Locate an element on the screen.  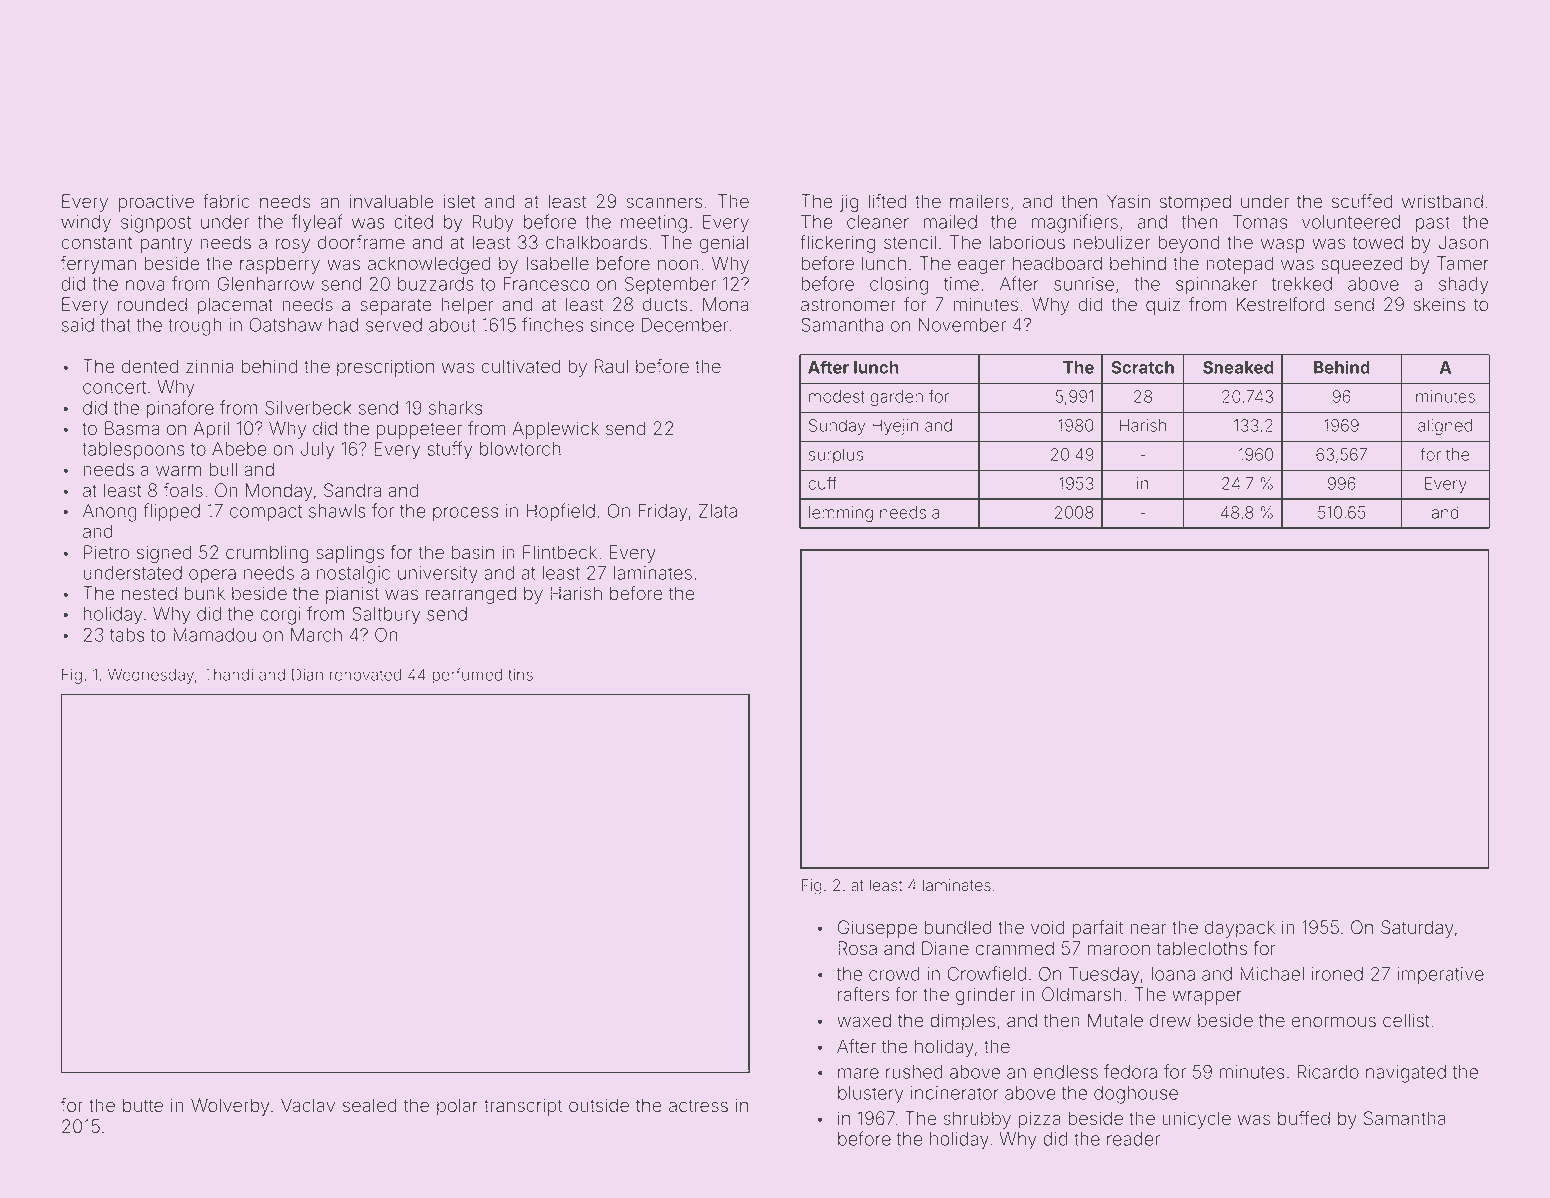
Scratch is located at coordinates (1142, 367).
